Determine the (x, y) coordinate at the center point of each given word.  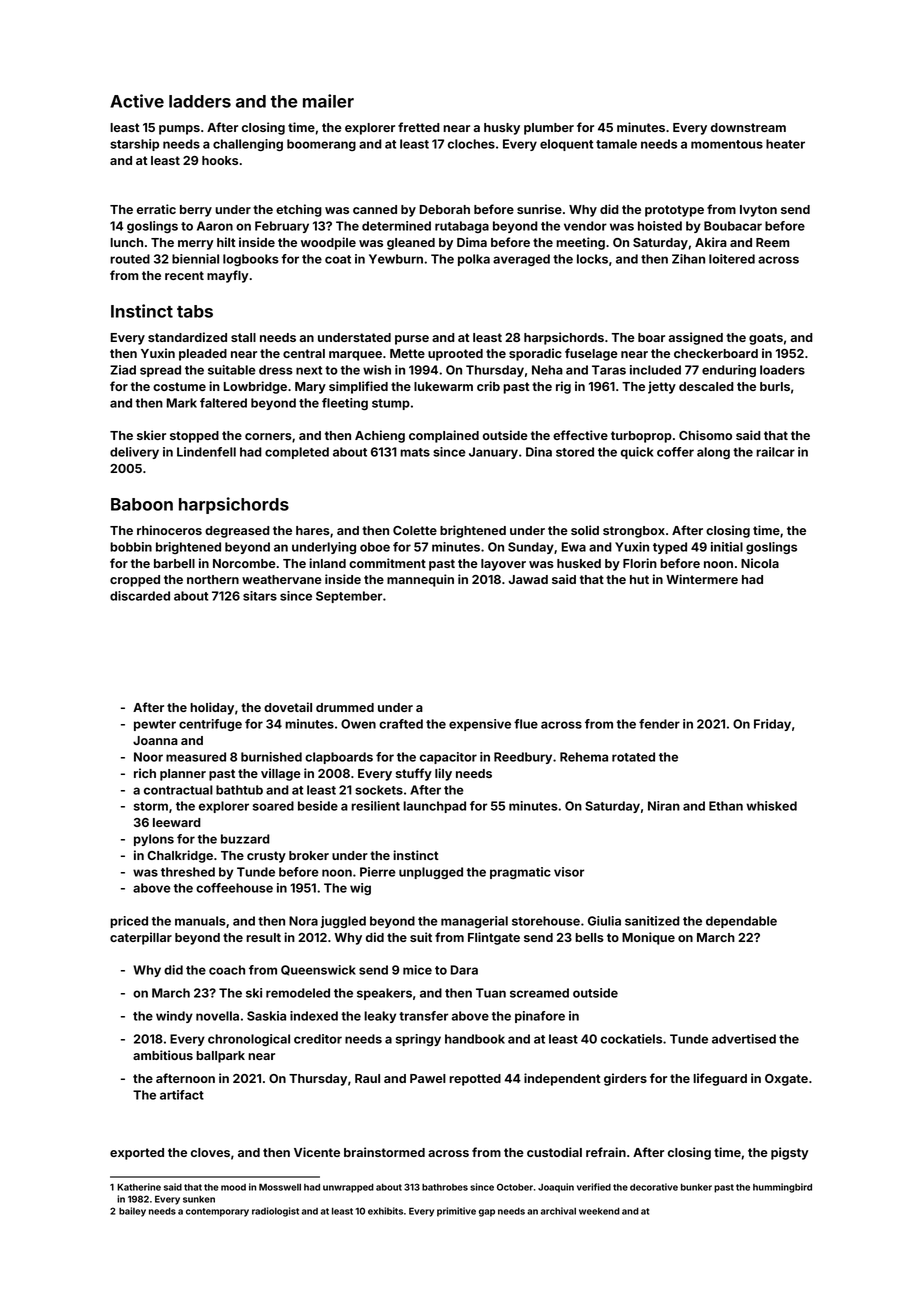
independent (562, 1079)
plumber (549, 129)
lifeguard (720, 1079)
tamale (616, 144)
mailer (328, 101)
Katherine (139, 1187)
